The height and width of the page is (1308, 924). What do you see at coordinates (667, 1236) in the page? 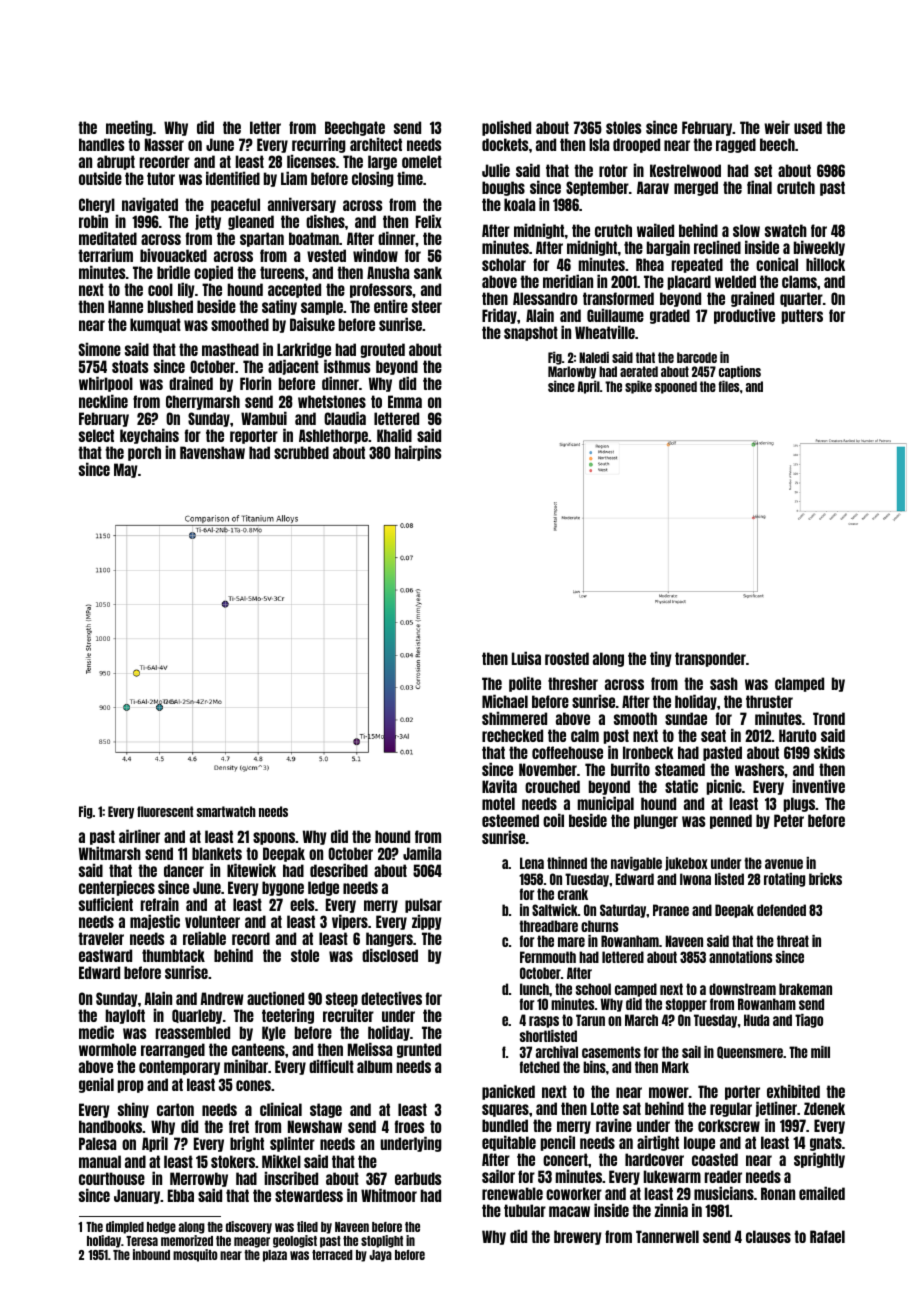
I see `Tannerwell` at bounding box center [667, 1236].
